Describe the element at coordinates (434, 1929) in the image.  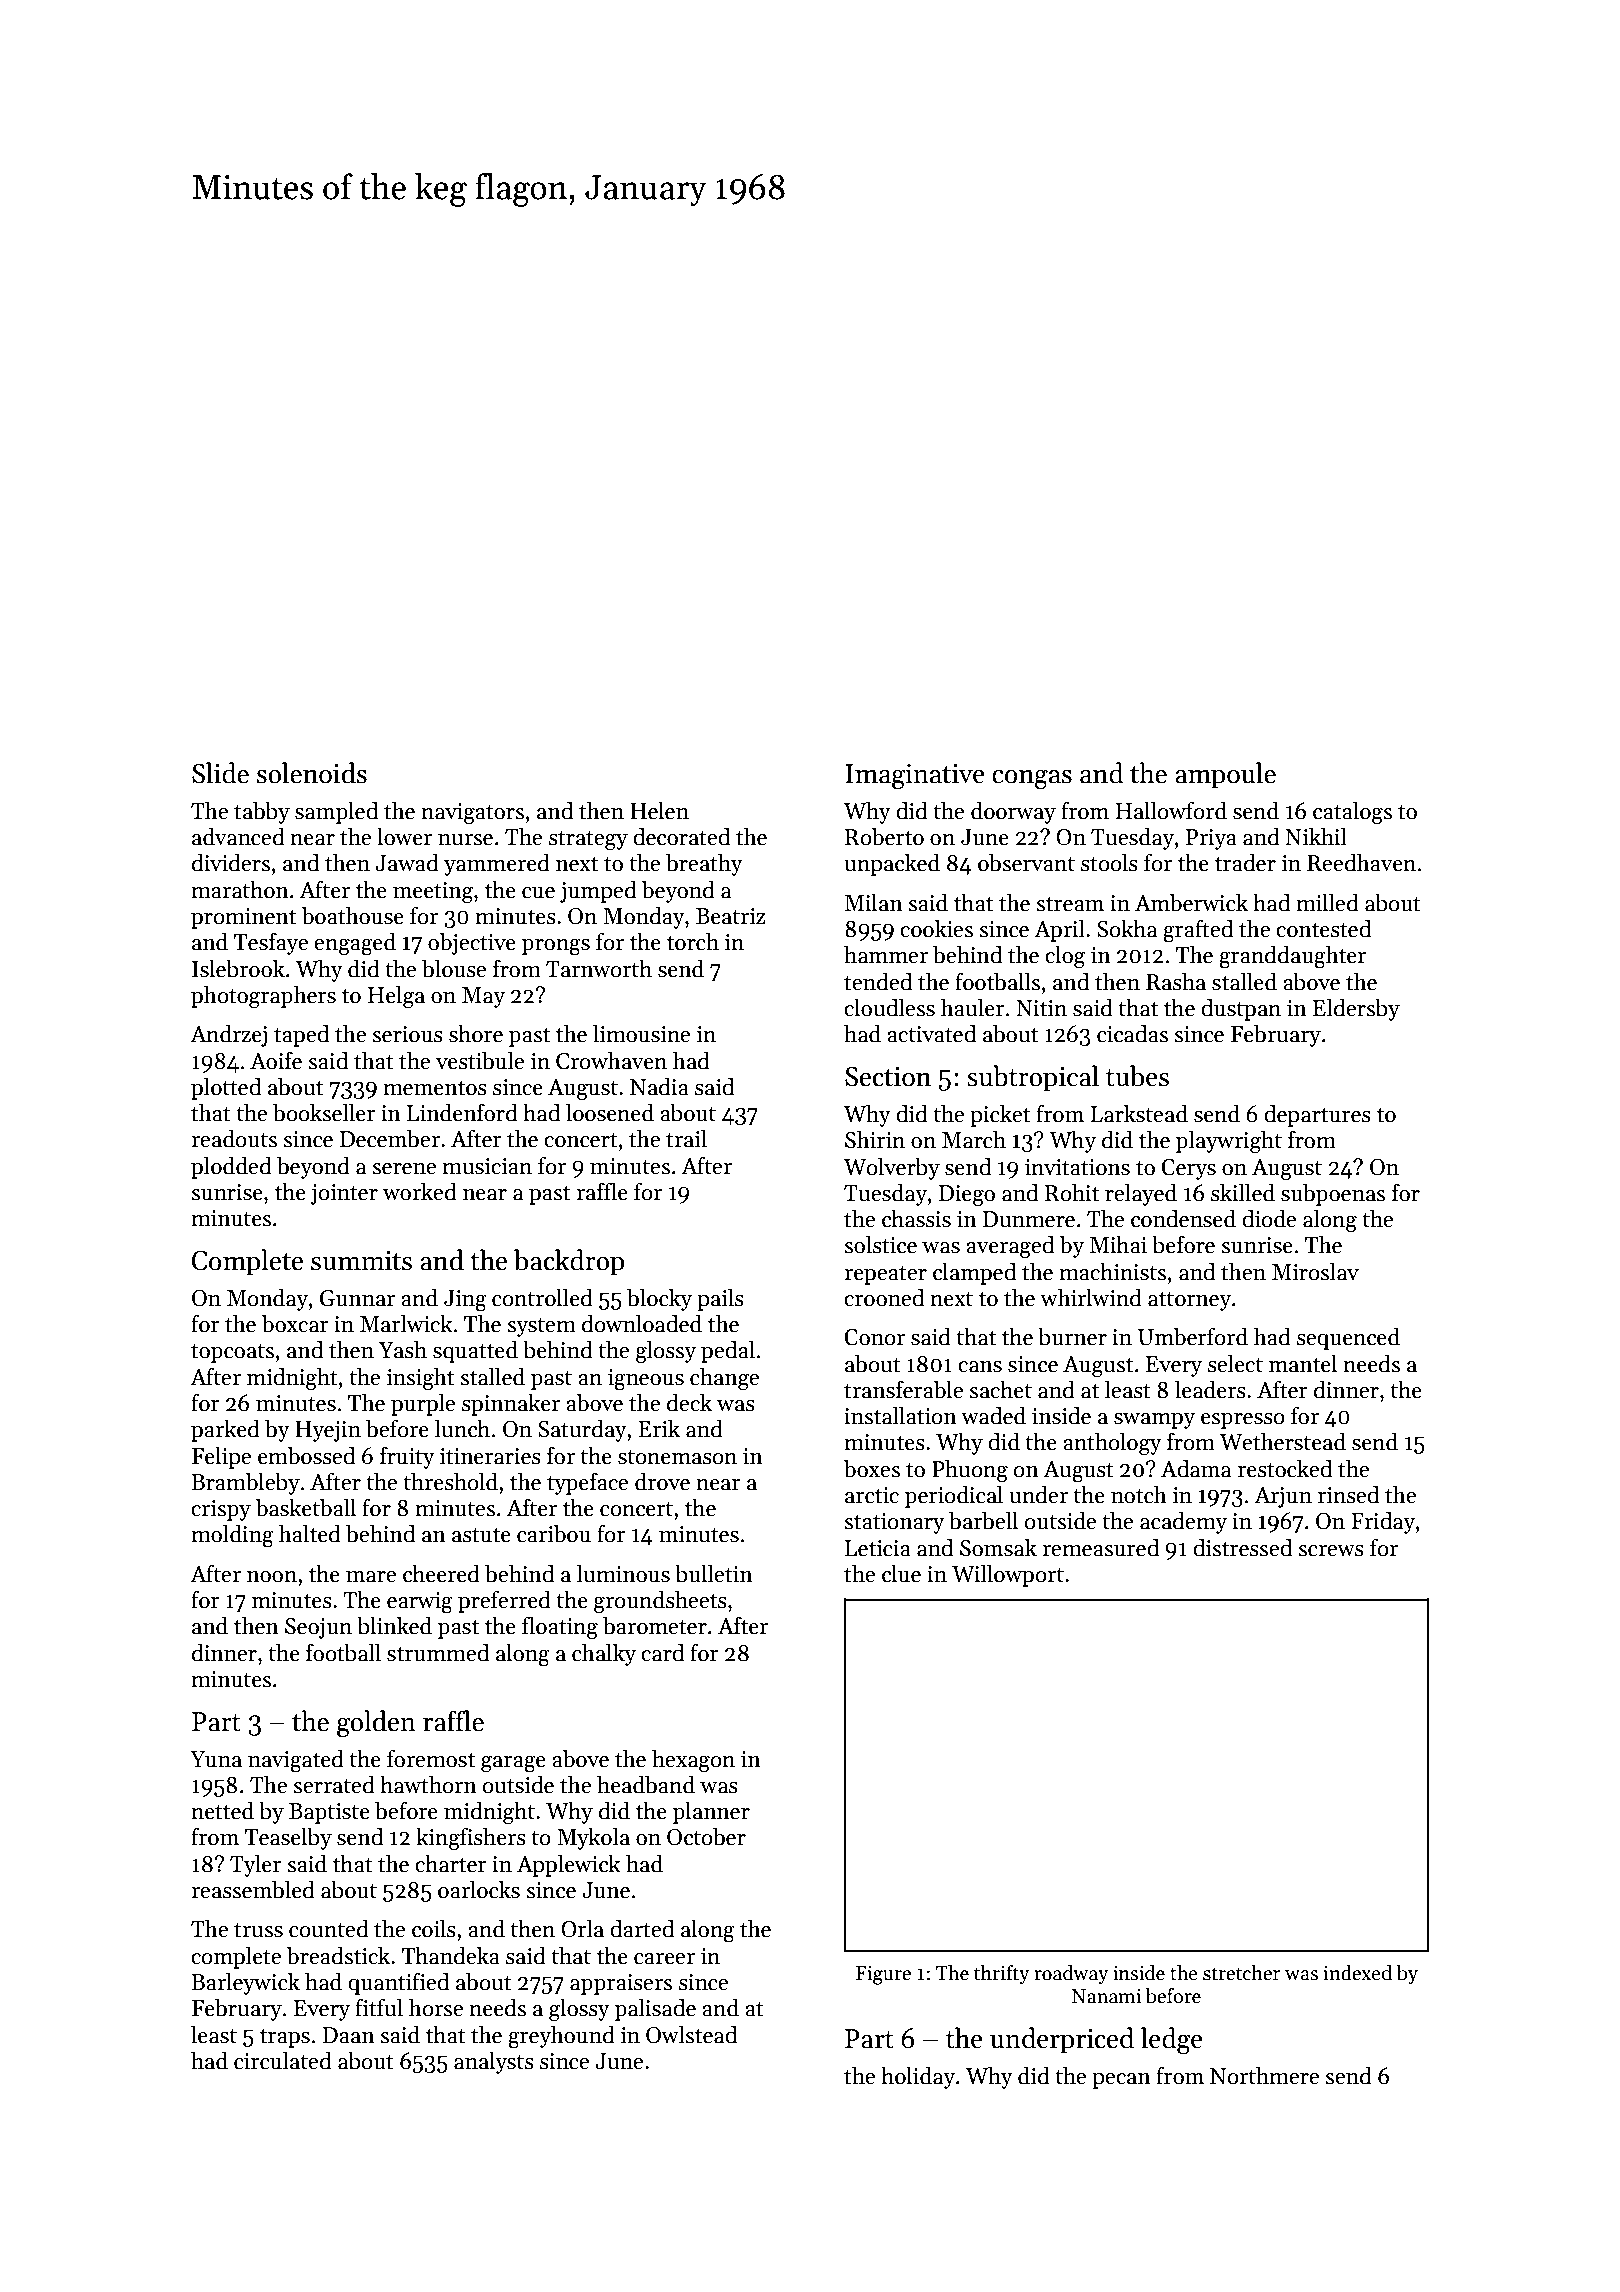
I see `coils` at that location.
